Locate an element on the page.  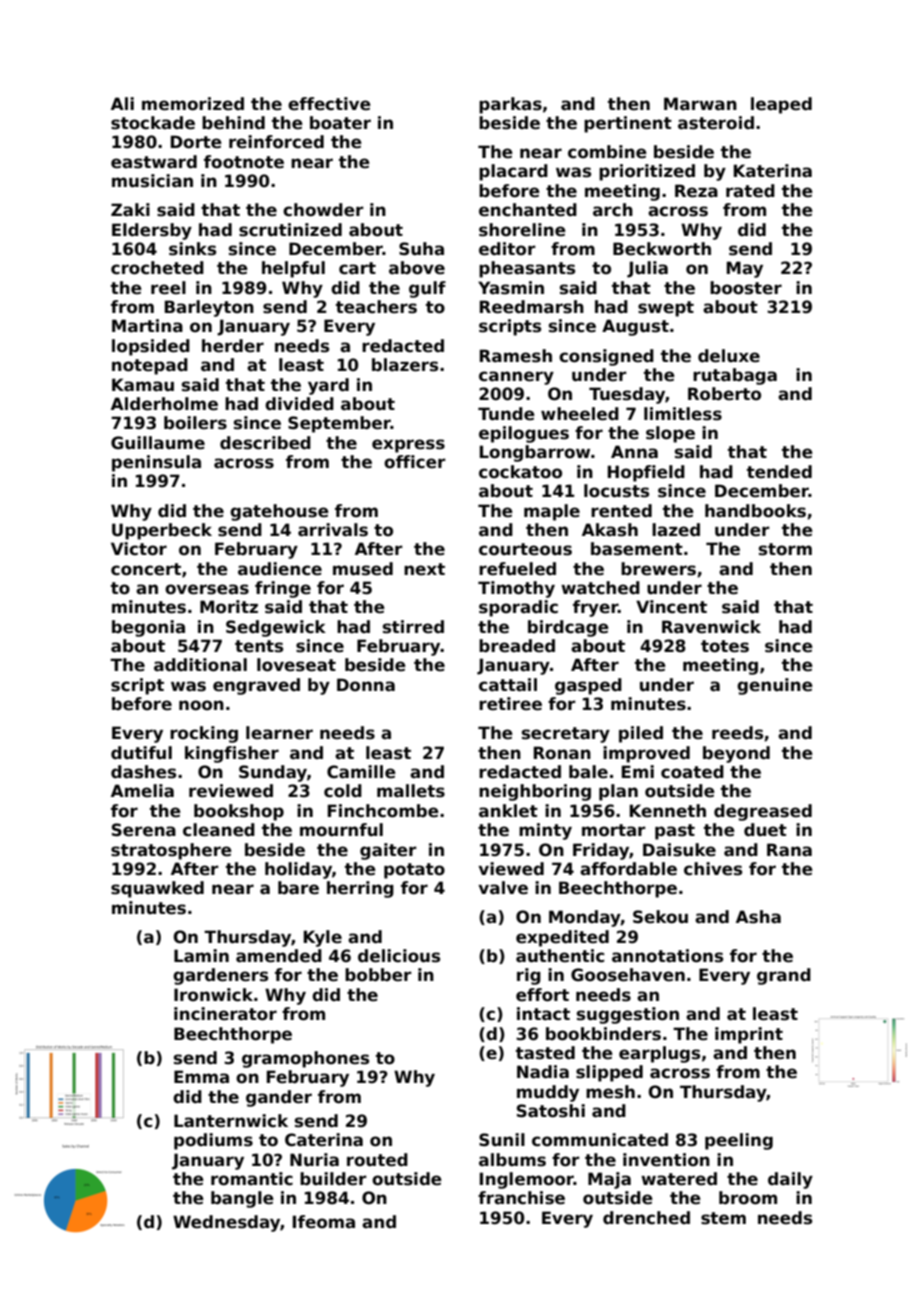
rated is located at coordinates (750, 191).
